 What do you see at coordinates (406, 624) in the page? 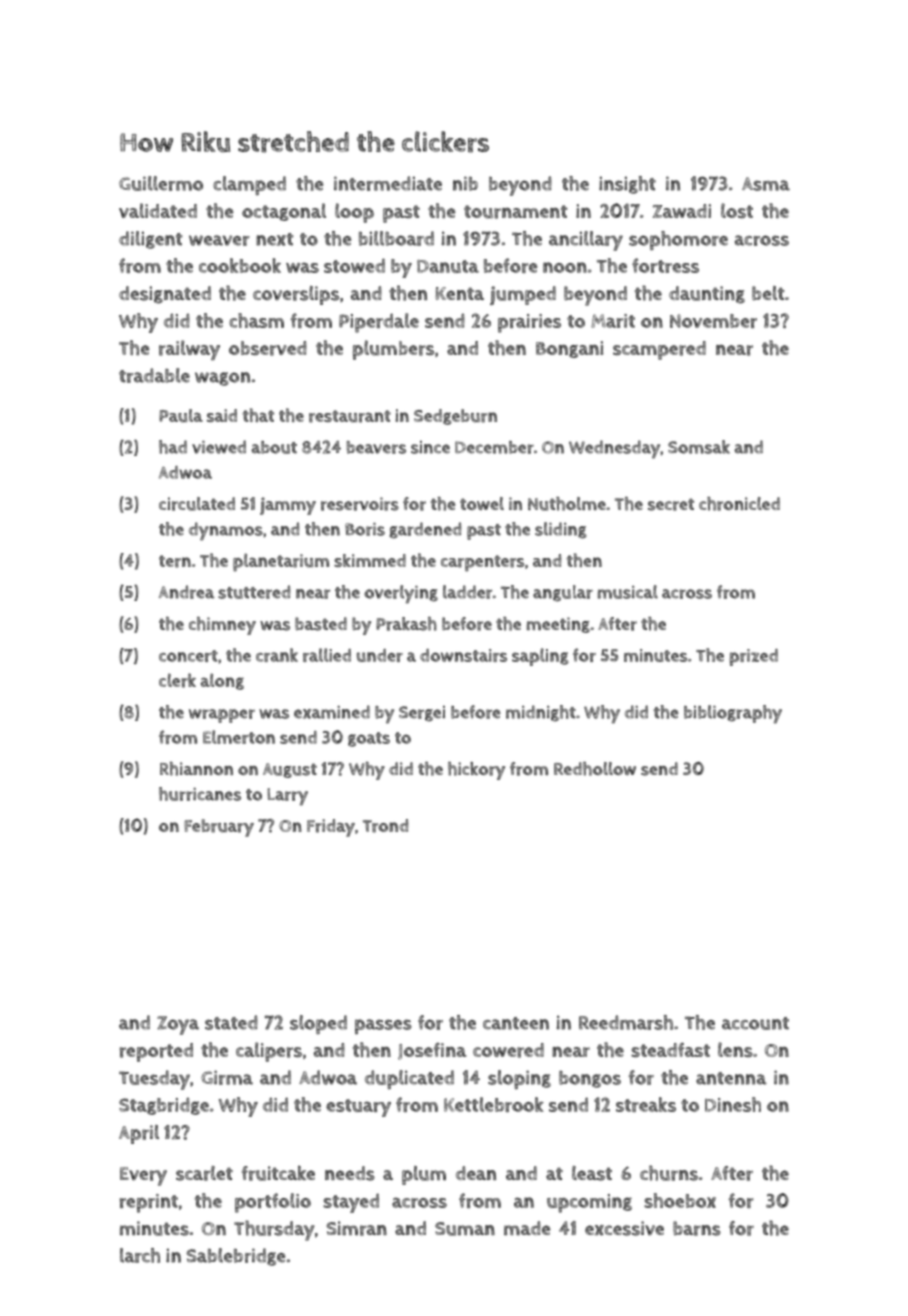
I see `Prakash` at bounding box center [406, 624].
